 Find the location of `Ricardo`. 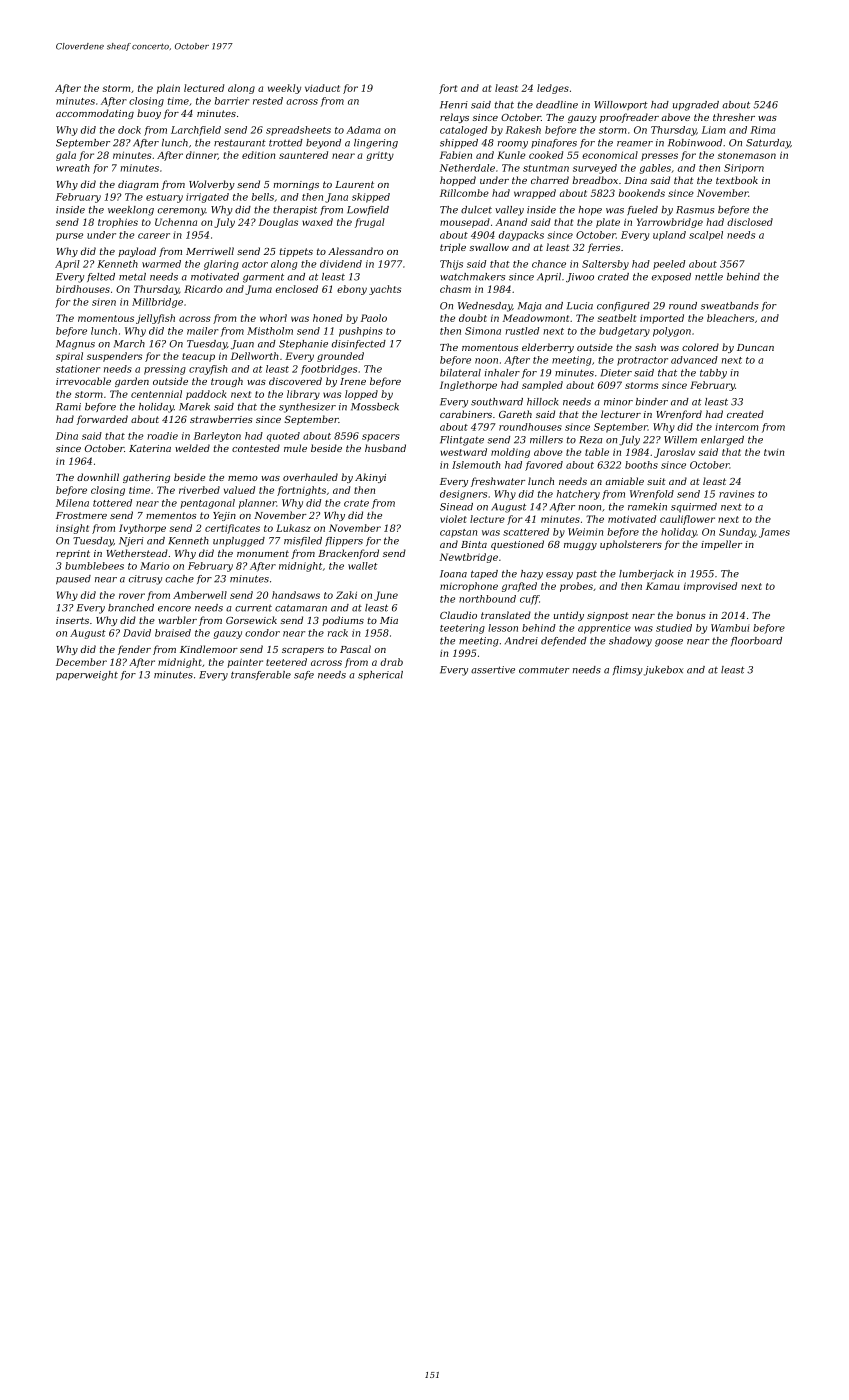

Ricardo is located at coordinates (203, 289).
